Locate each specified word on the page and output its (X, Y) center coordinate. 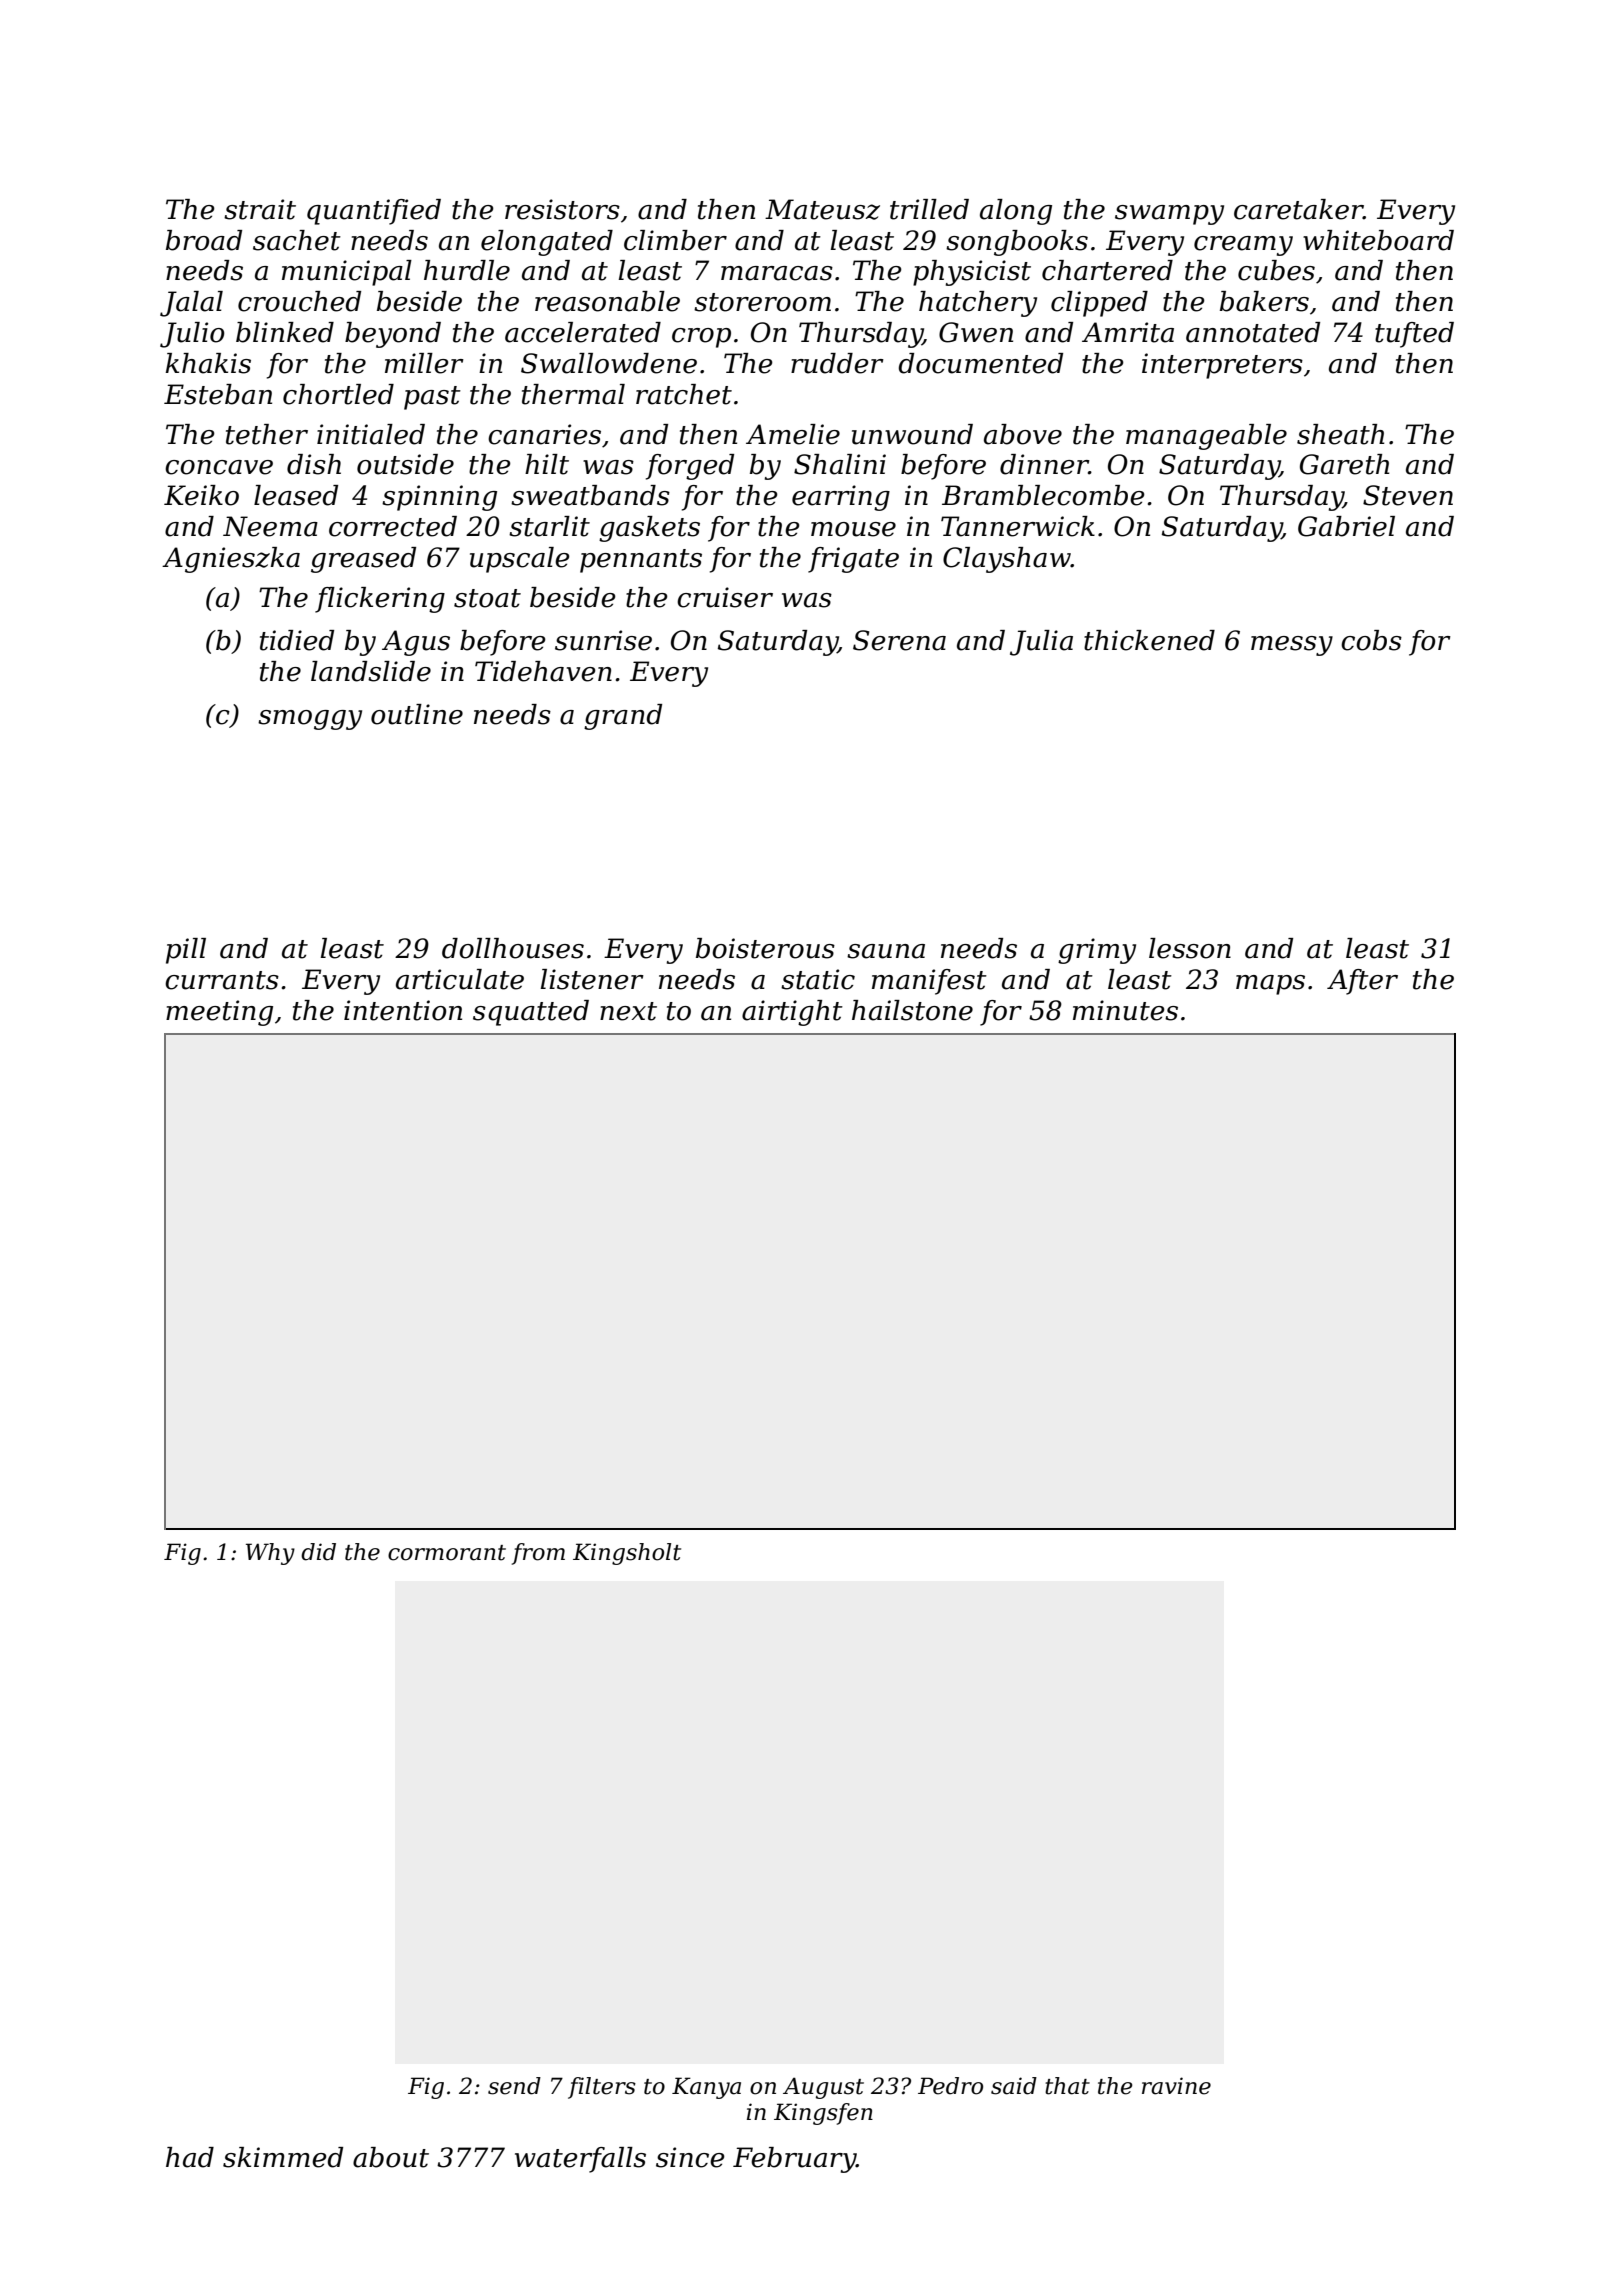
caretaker (1298, 209)
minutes (1125, 1010)
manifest (929, 982)
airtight (792, 1013)
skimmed (283, 2157)
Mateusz (822, 209)
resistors (562, 209)
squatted (531, 1013)
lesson (1190, 948)
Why (270, 1554)
